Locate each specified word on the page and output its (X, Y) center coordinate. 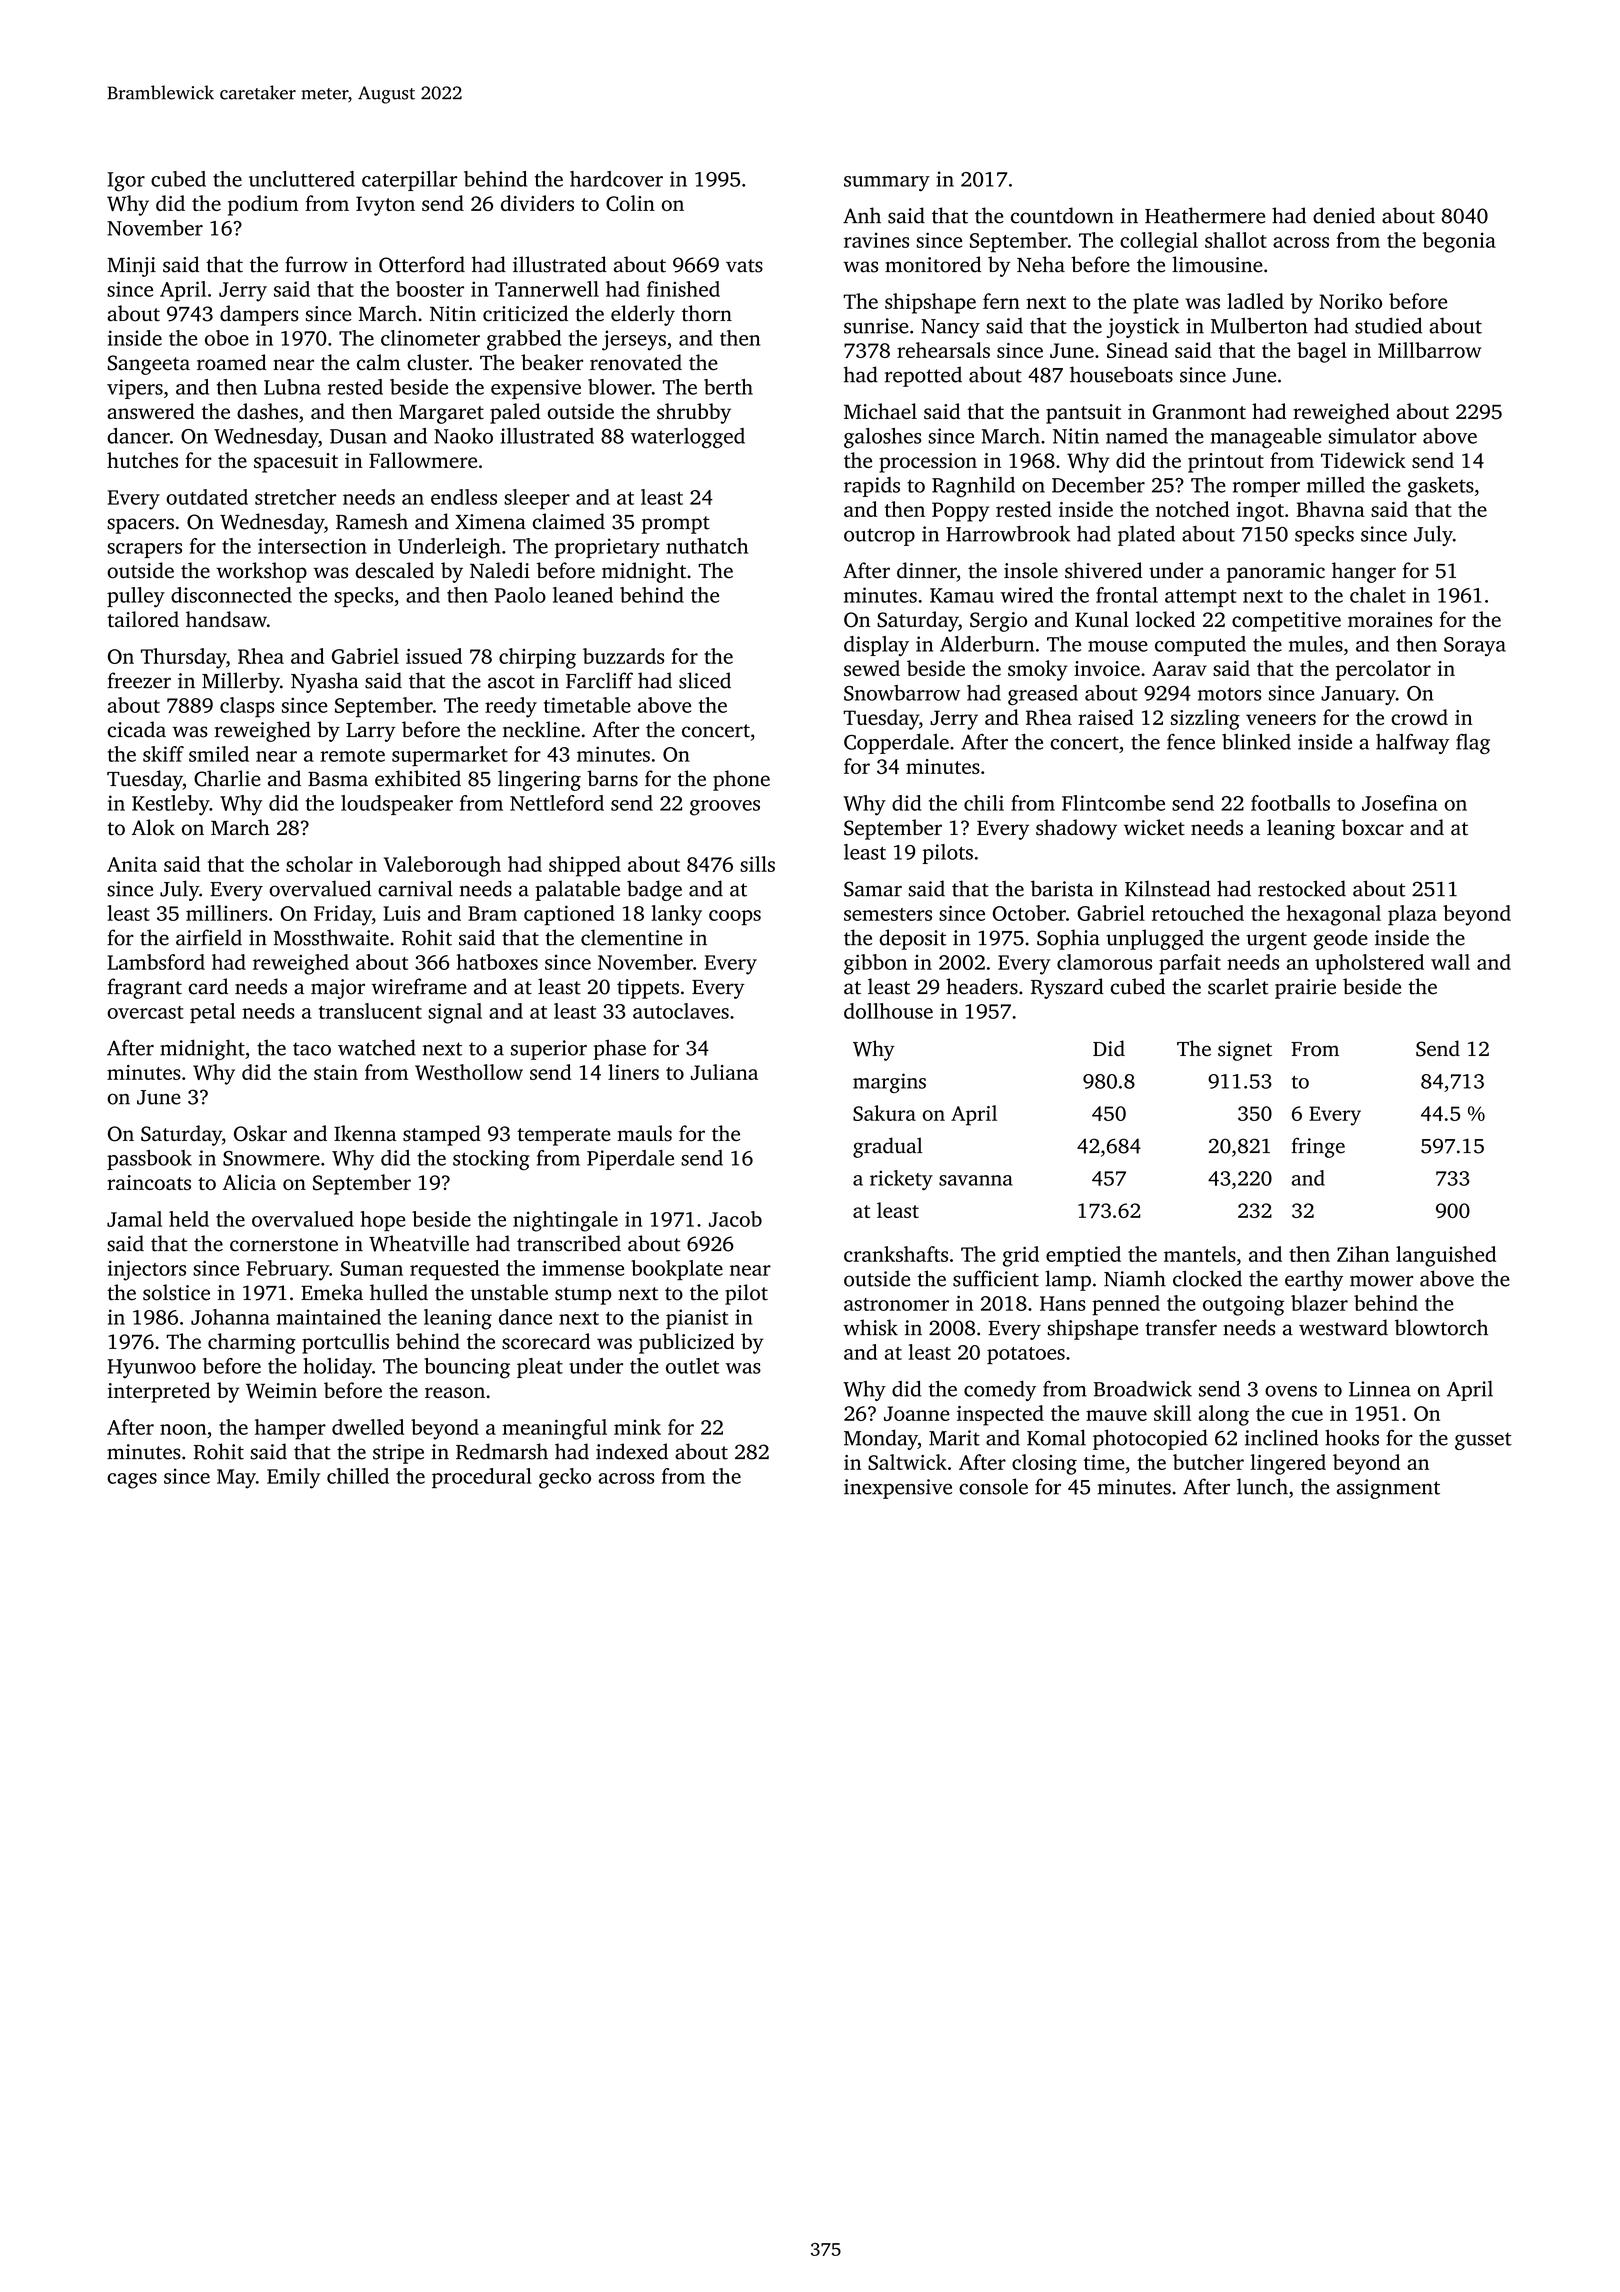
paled (515, 413)
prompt (676, 525)
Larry (370, 732)
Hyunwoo (152, 1368)
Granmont (1199, 412)
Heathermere (1205, 215)
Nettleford (557, 803)
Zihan (1363, 1254)
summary (887, 184)
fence (1191, 742)
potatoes (1026, 1355)
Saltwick (907, 1462)
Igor (126, 182)
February (287, 1270)
